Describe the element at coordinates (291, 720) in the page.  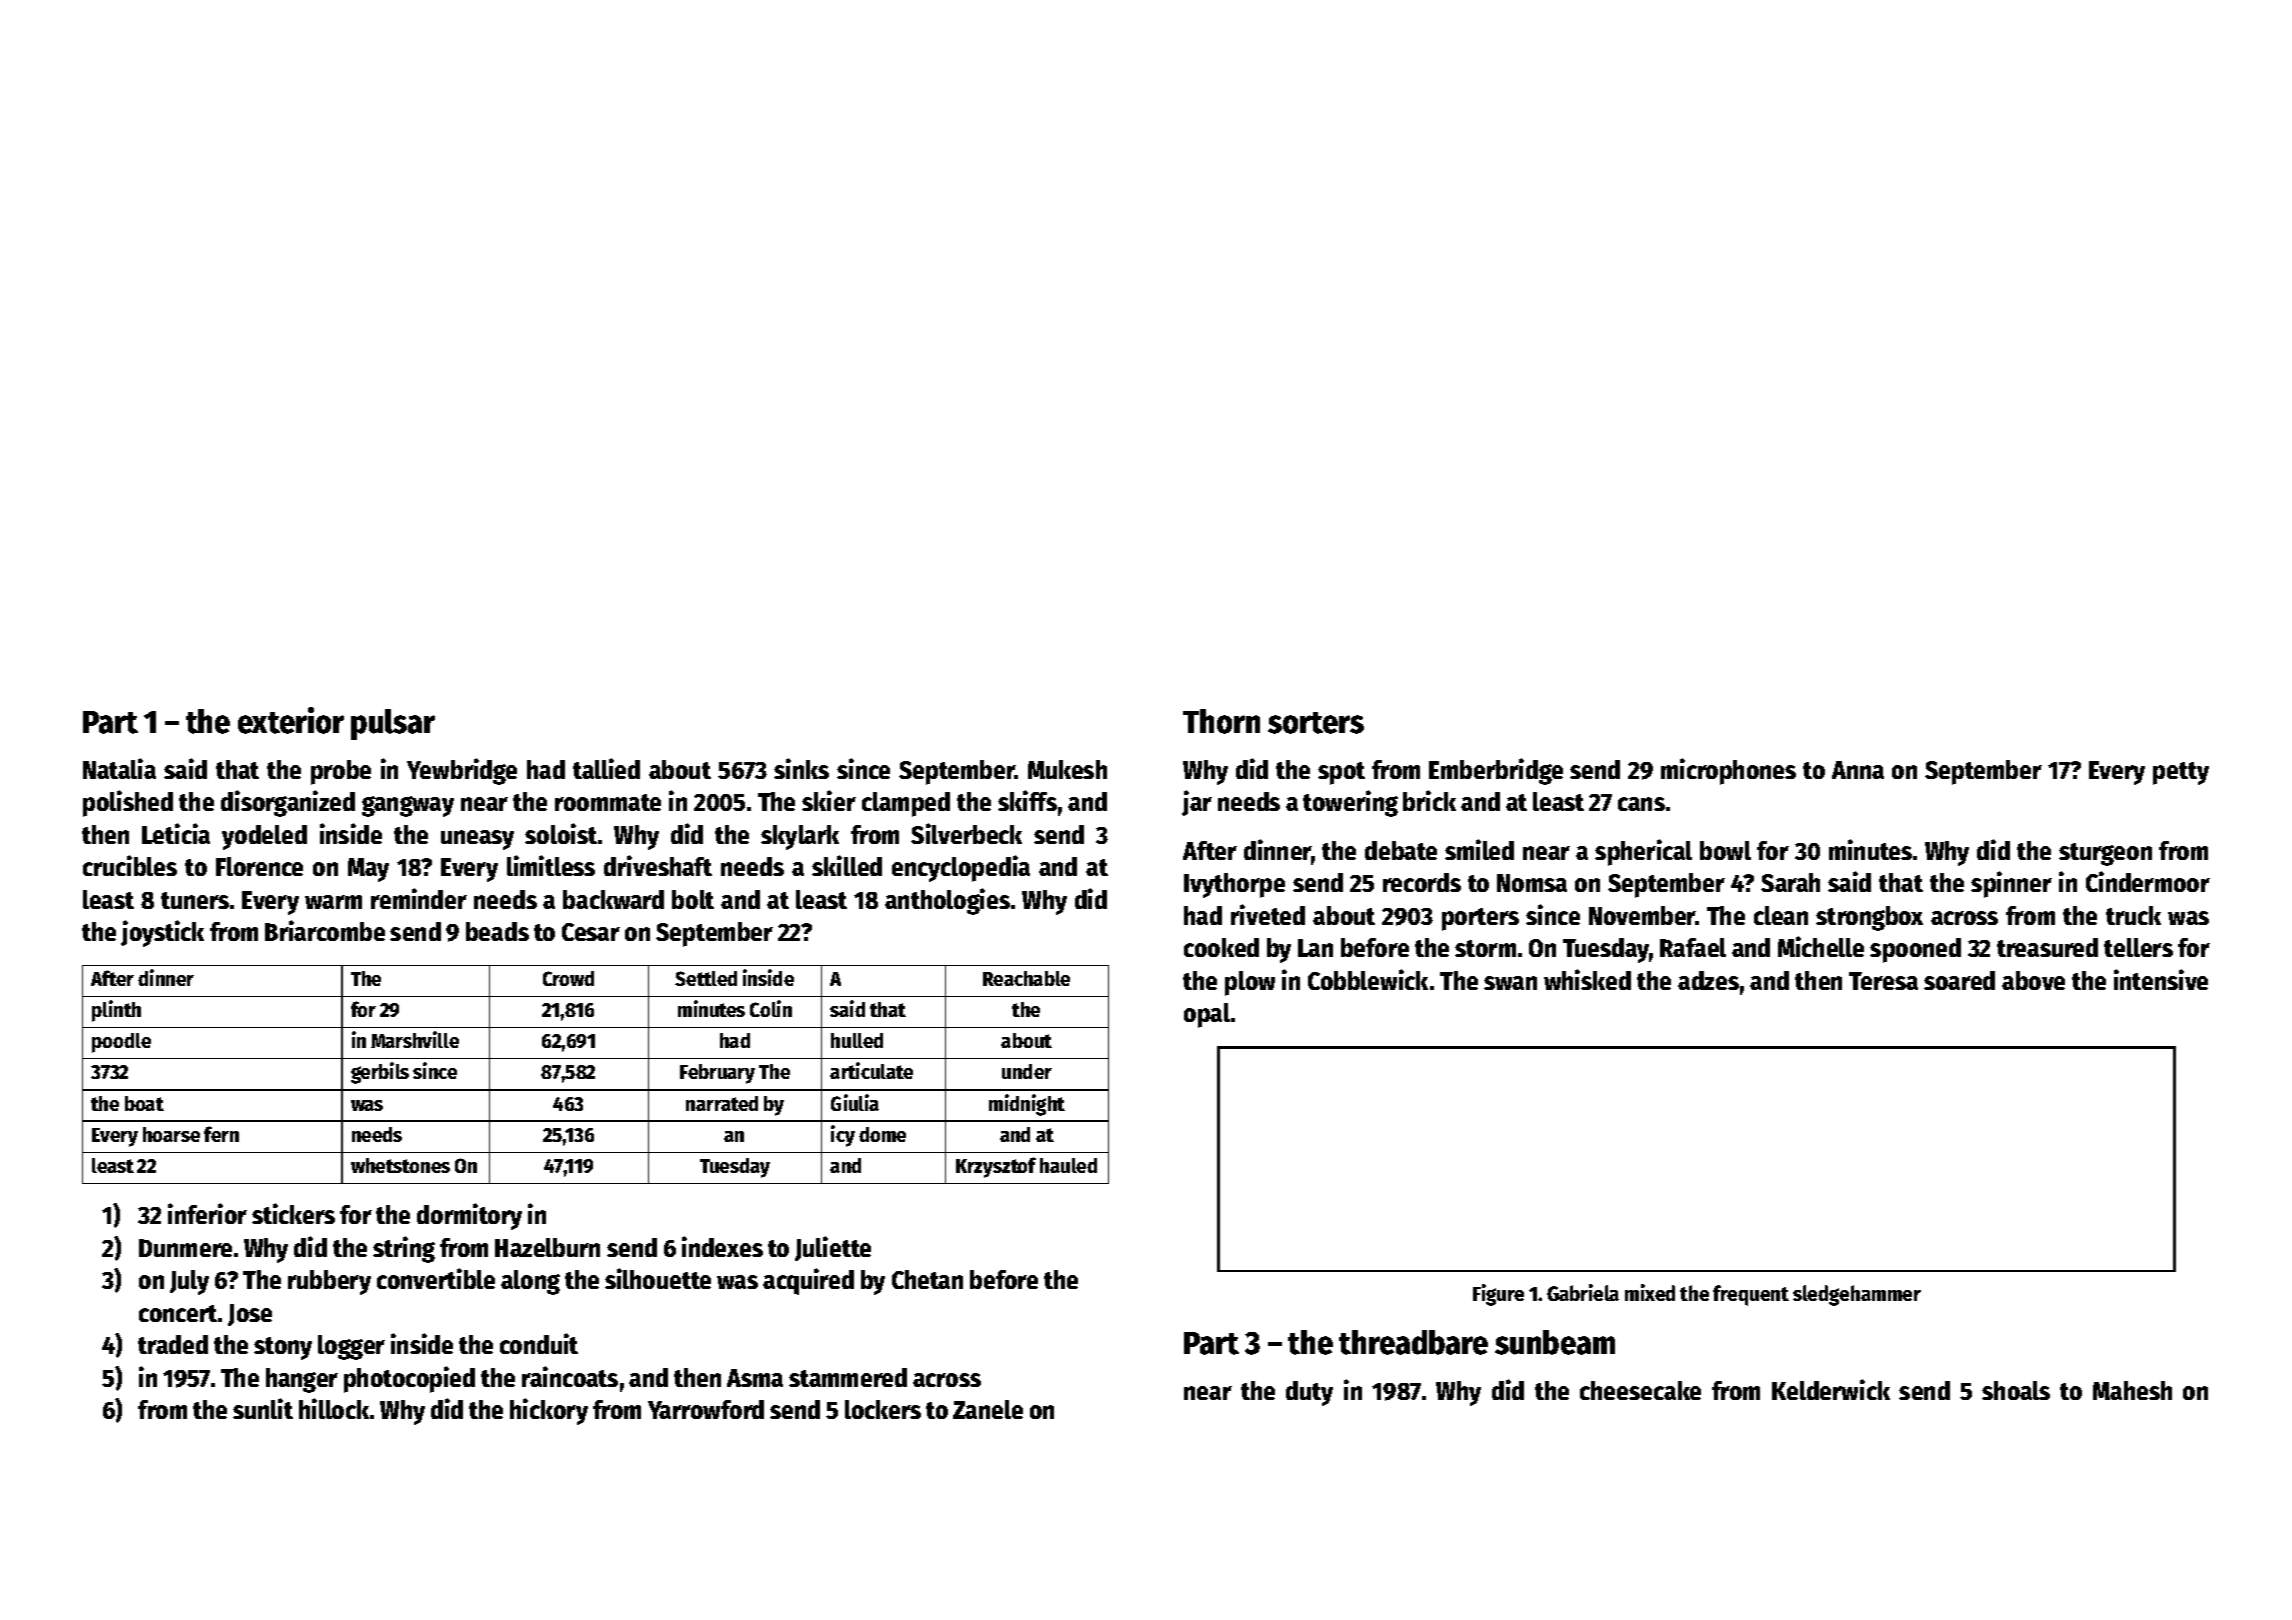
I see `exterior` at that location.
